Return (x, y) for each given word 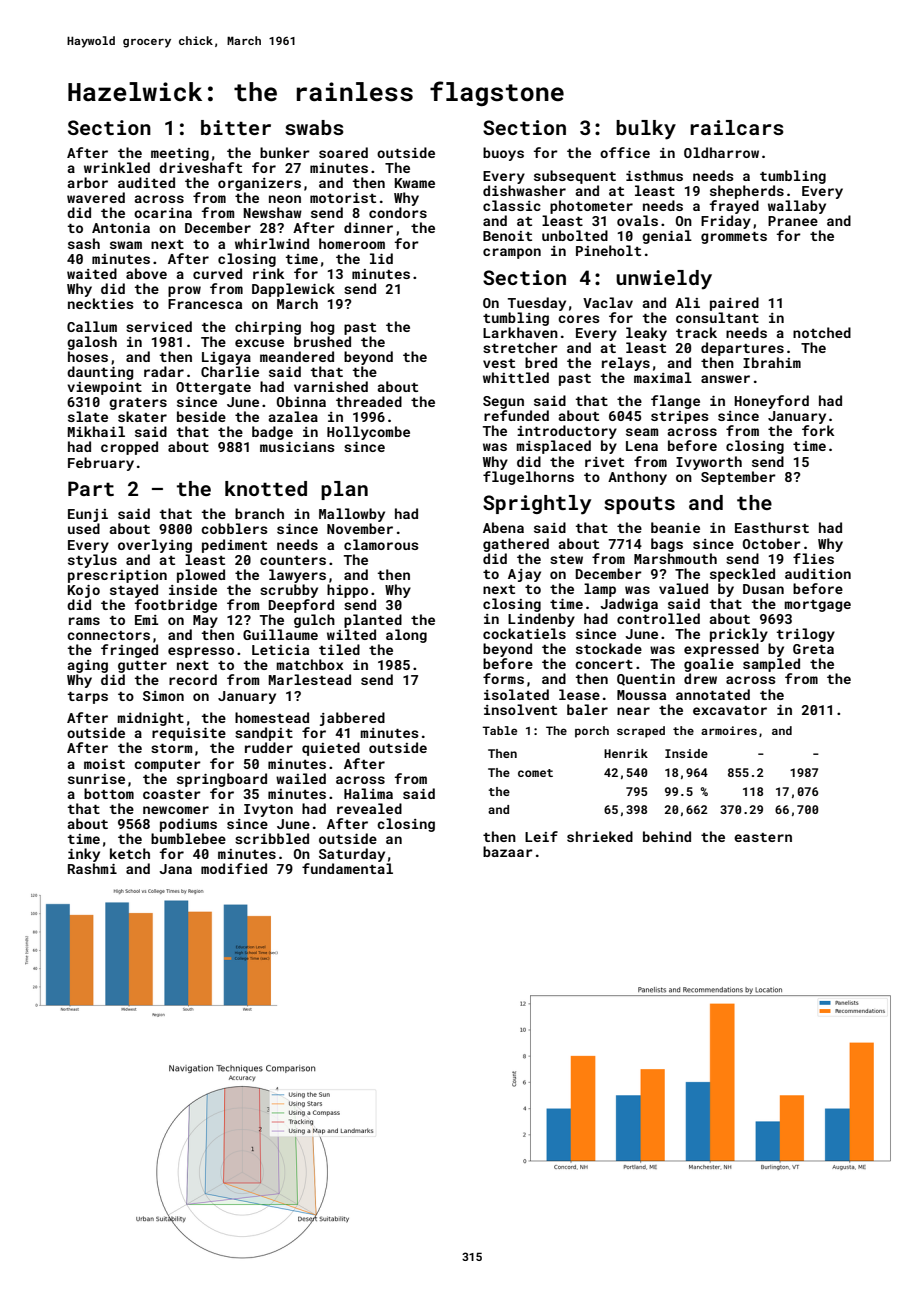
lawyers (297, 576)
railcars (737, 127)
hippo (347, 591)
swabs (314, 127)
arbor (87, 182)
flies (813, 558)
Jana (175, 869)
